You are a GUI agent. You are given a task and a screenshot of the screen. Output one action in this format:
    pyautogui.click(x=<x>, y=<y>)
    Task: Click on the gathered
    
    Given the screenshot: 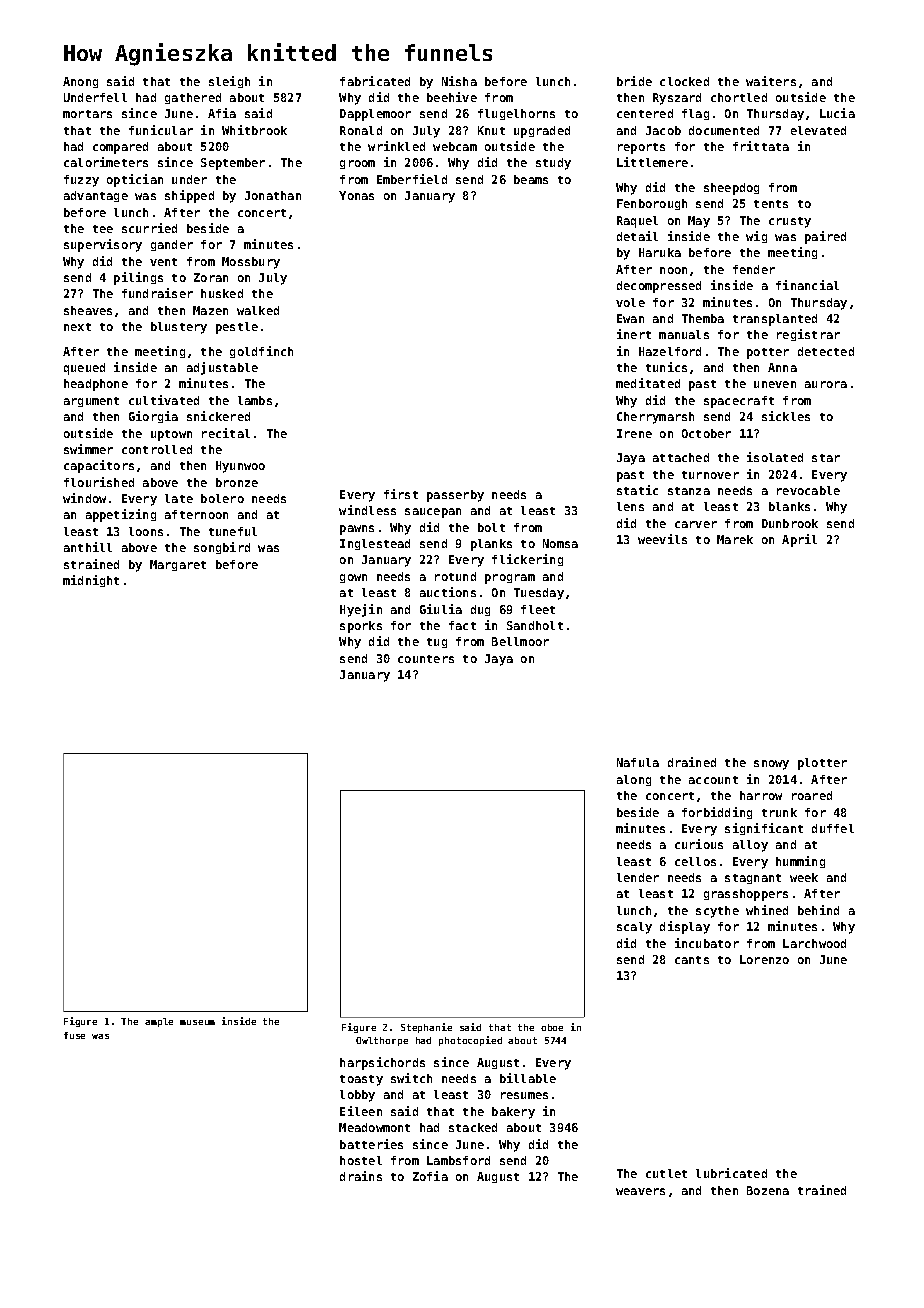 What is the action you would take?
    pyautogui.click(x=193, y=98)
